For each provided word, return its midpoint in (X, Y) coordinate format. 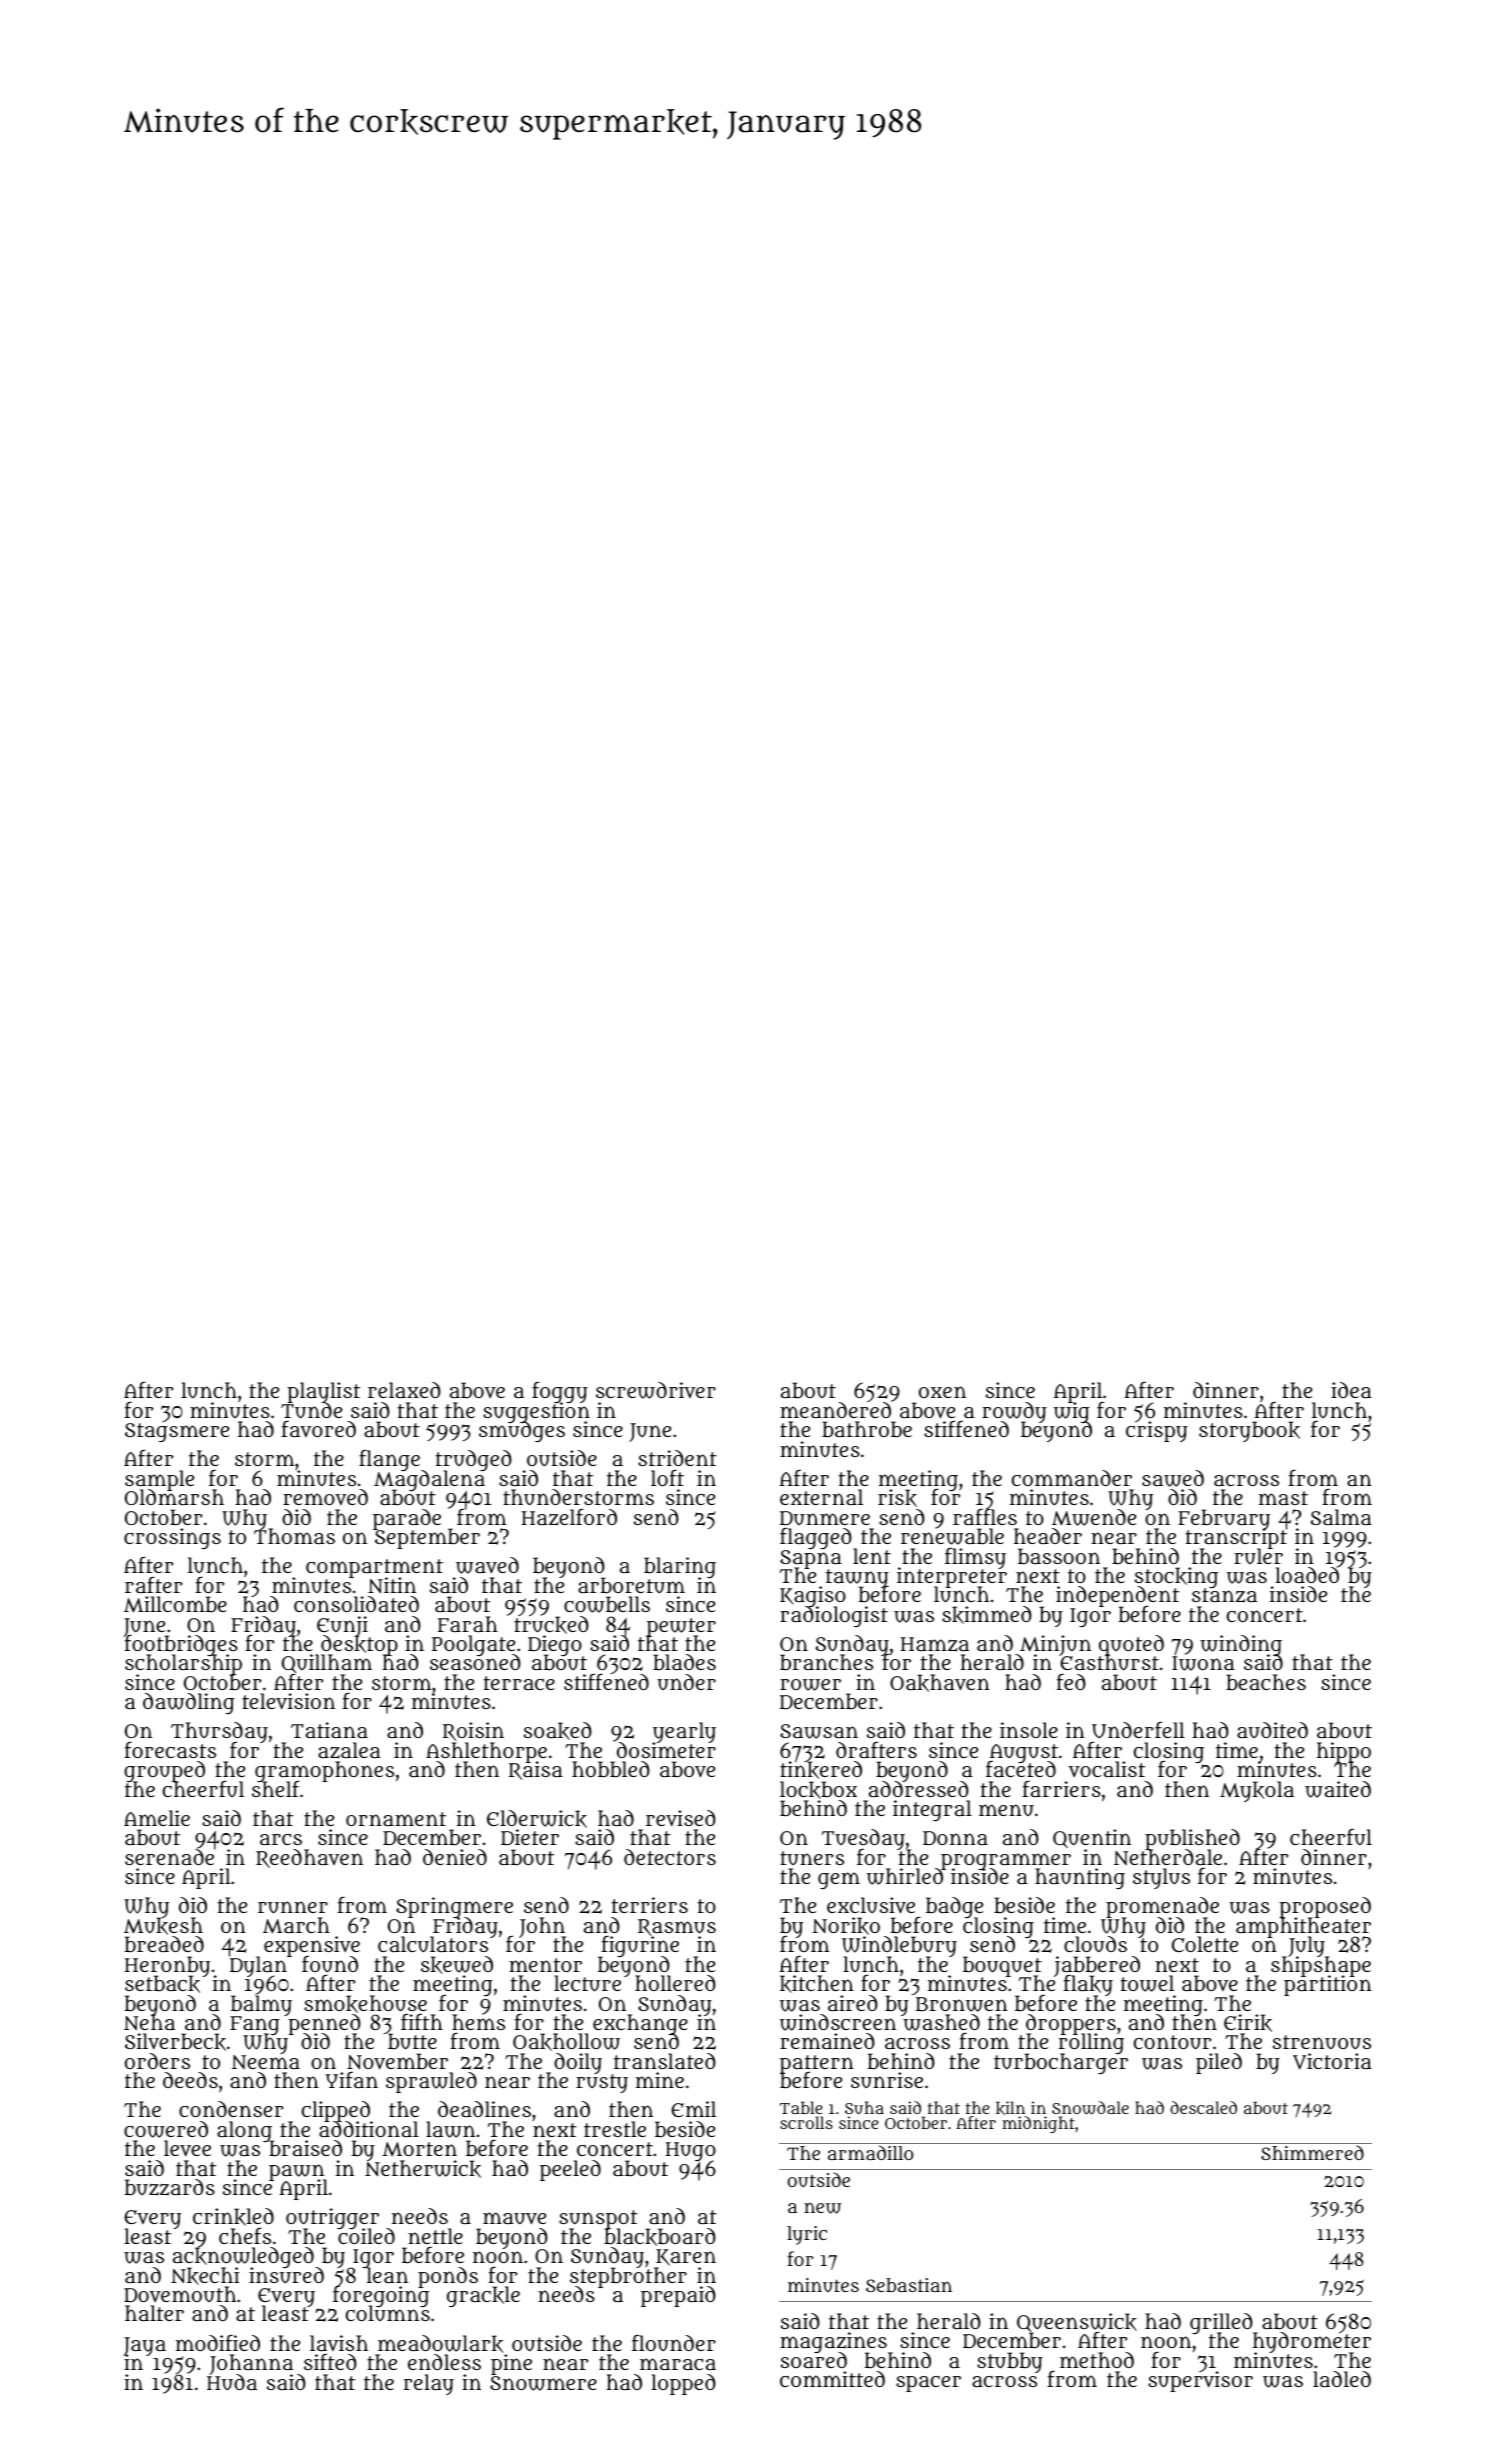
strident (677, 1458)
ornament (396, 1819)
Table (801, 2107)
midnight (1038, 2124)
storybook (1249, 1431)
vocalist (1106, 1769)
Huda (232, 2383)
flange (390, 1460)
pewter (681, 1627)
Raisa (536, 1771)
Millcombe (175, 1604)
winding (1241, 1645)
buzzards (169, 2187)
